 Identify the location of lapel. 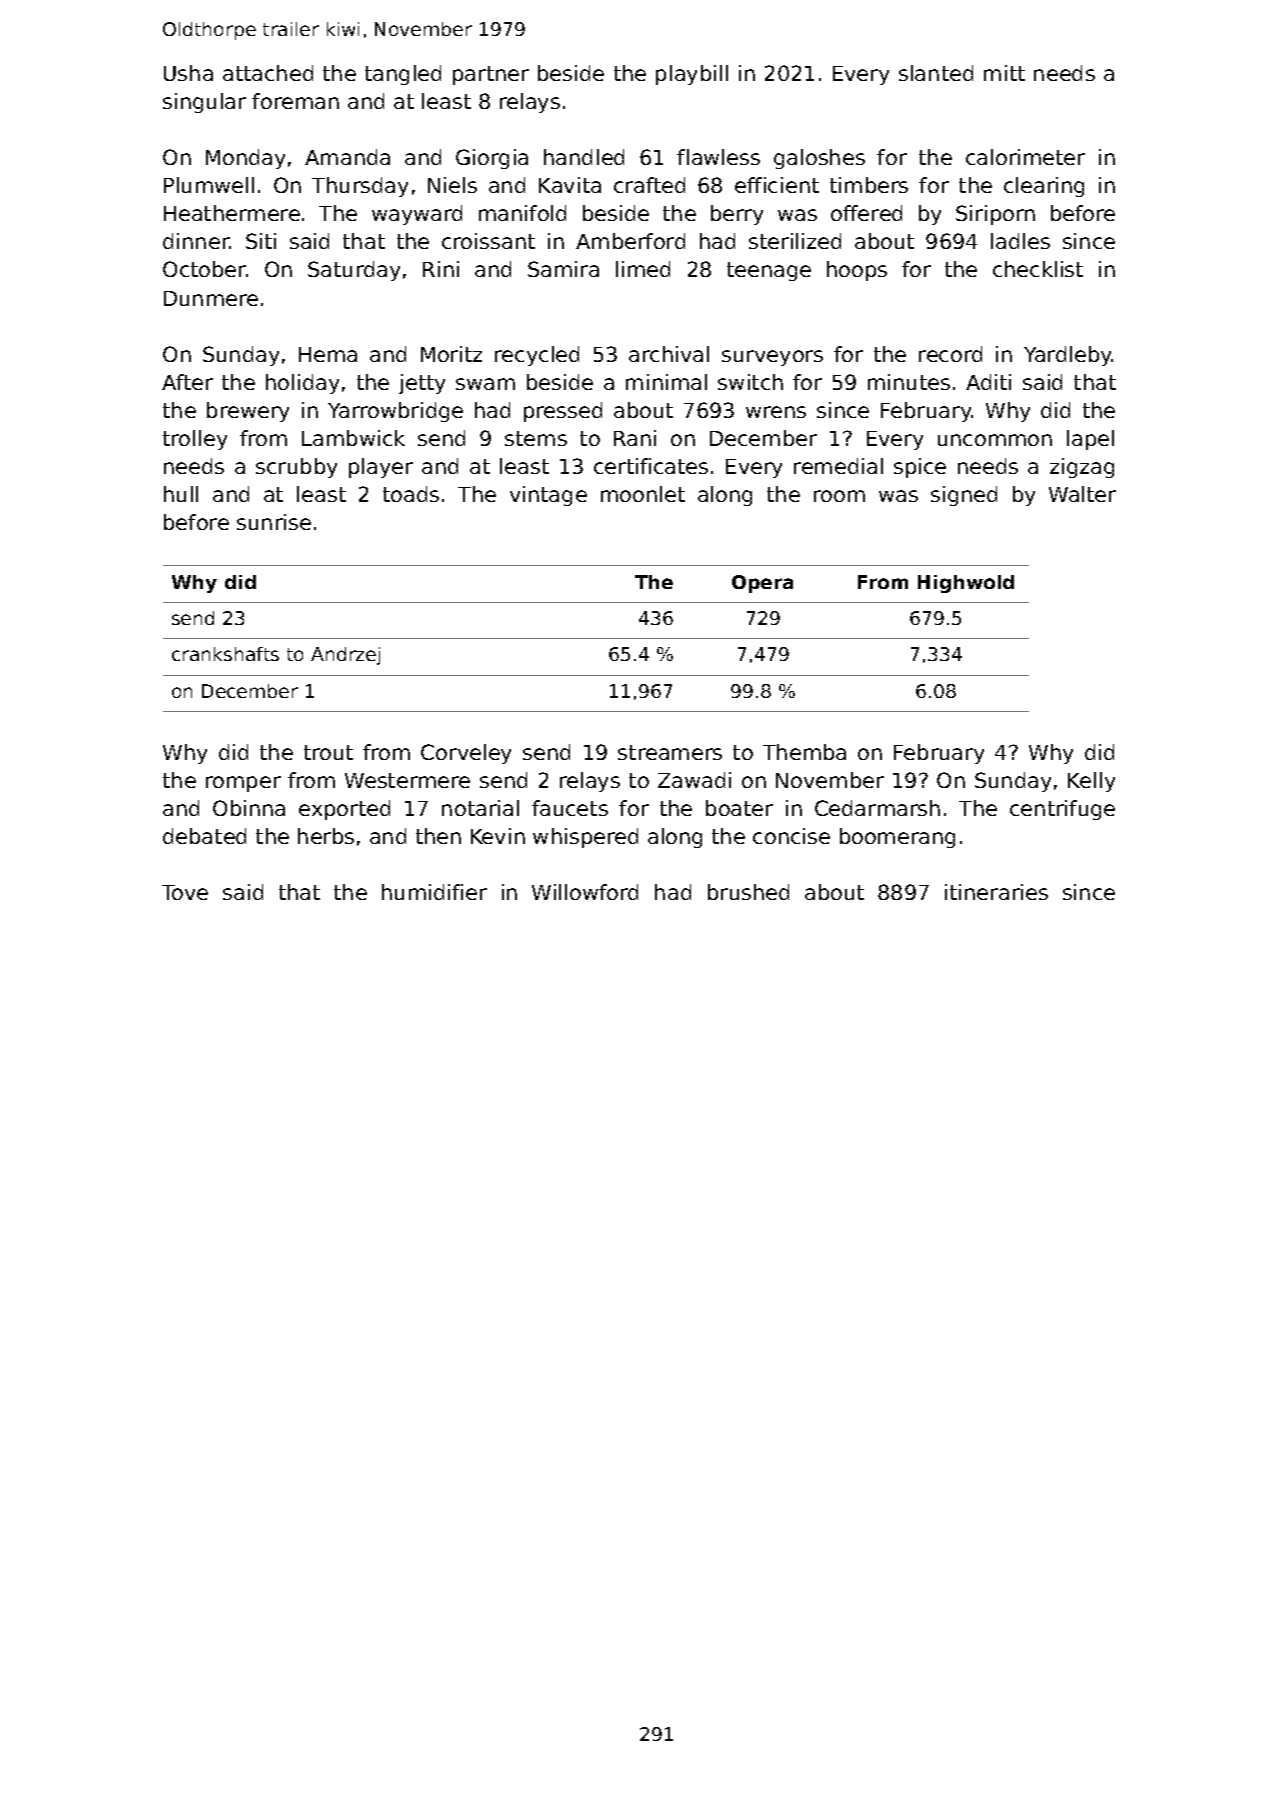
(1090, 440).
